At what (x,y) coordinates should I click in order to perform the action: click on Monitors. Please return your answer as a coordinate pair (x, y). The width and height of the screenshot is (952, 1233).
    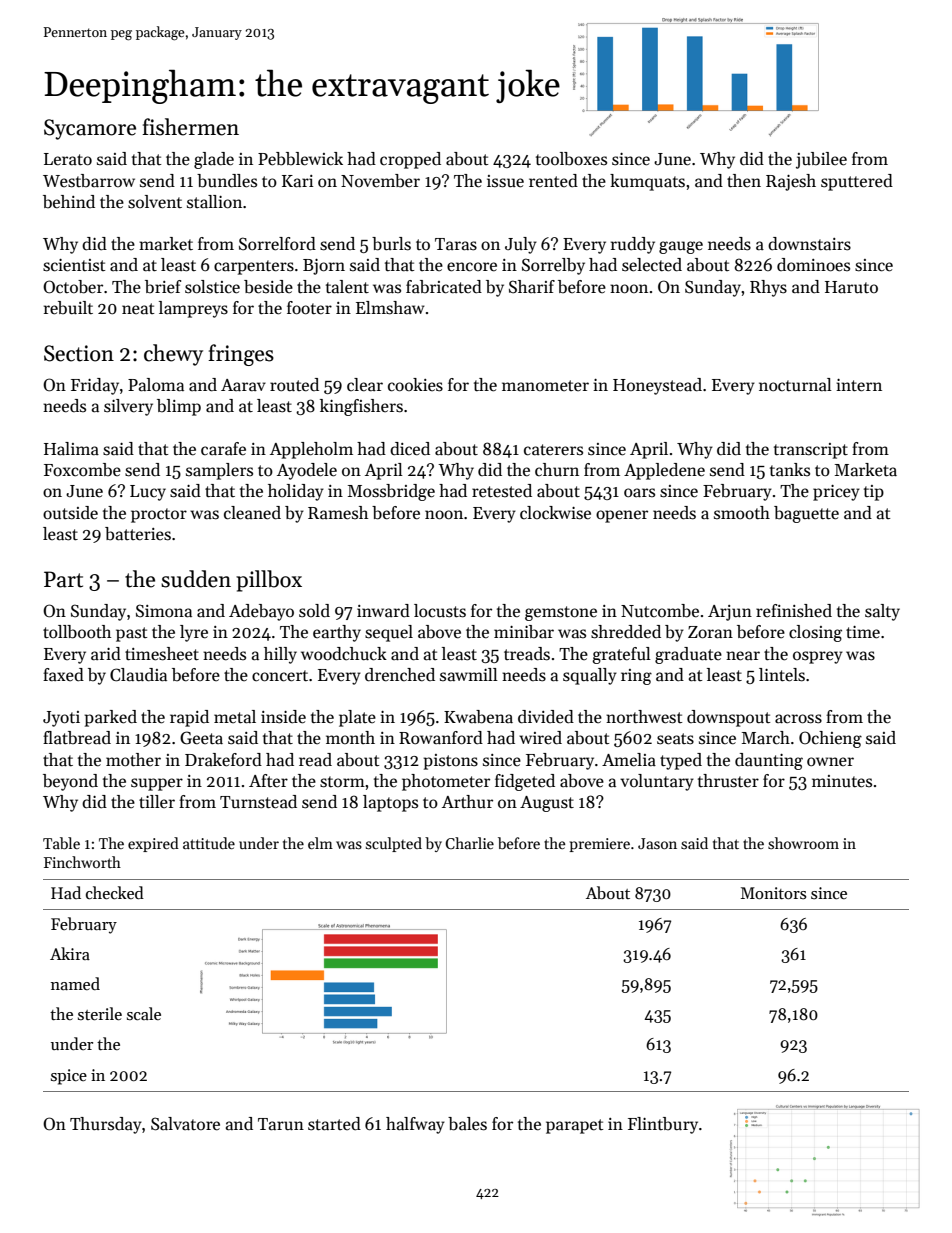
    Looking at the image, I should click on (773, 893).
